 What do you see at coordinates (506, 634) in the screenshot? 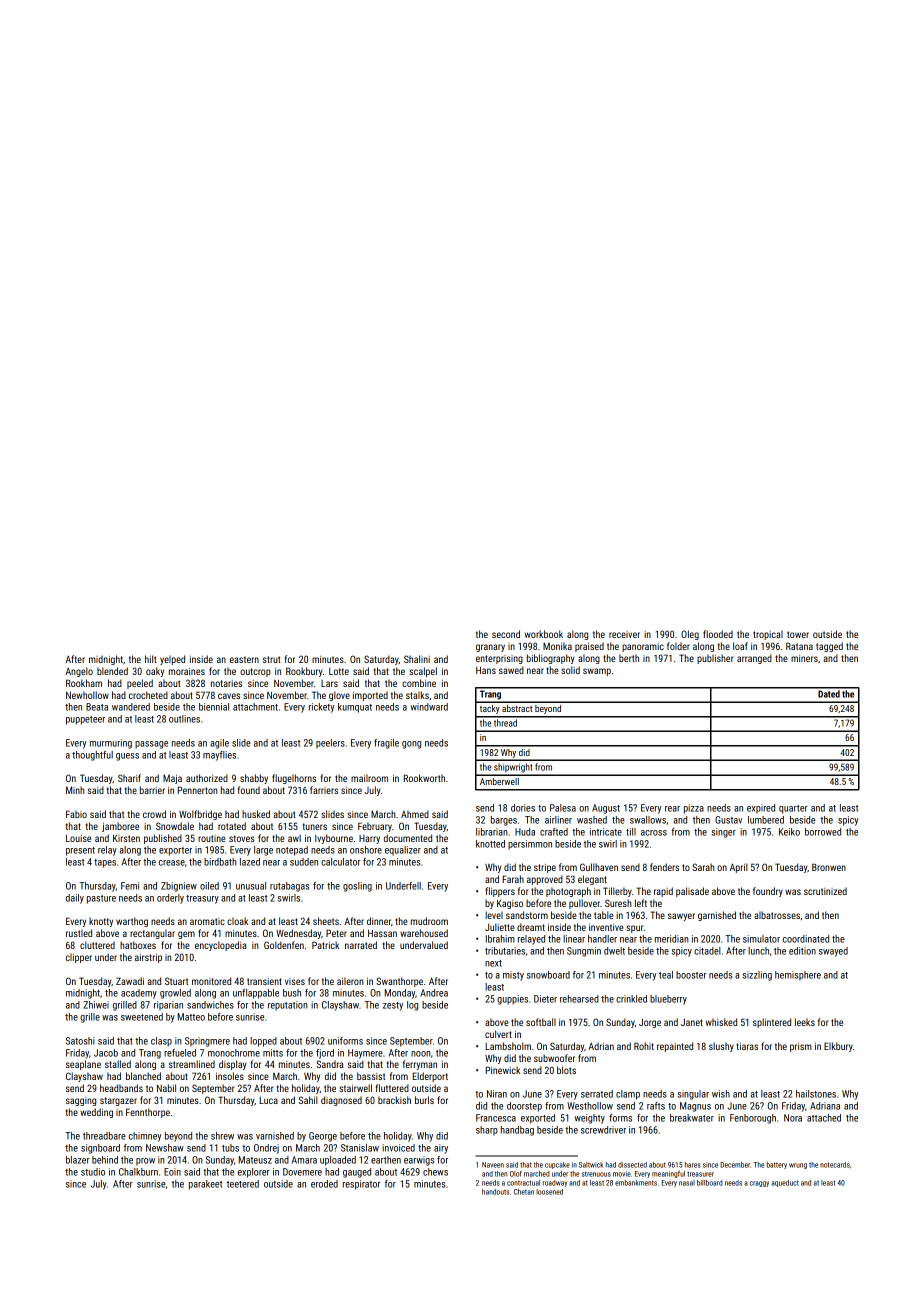
I see `second` at bounding box center [506, 634].
